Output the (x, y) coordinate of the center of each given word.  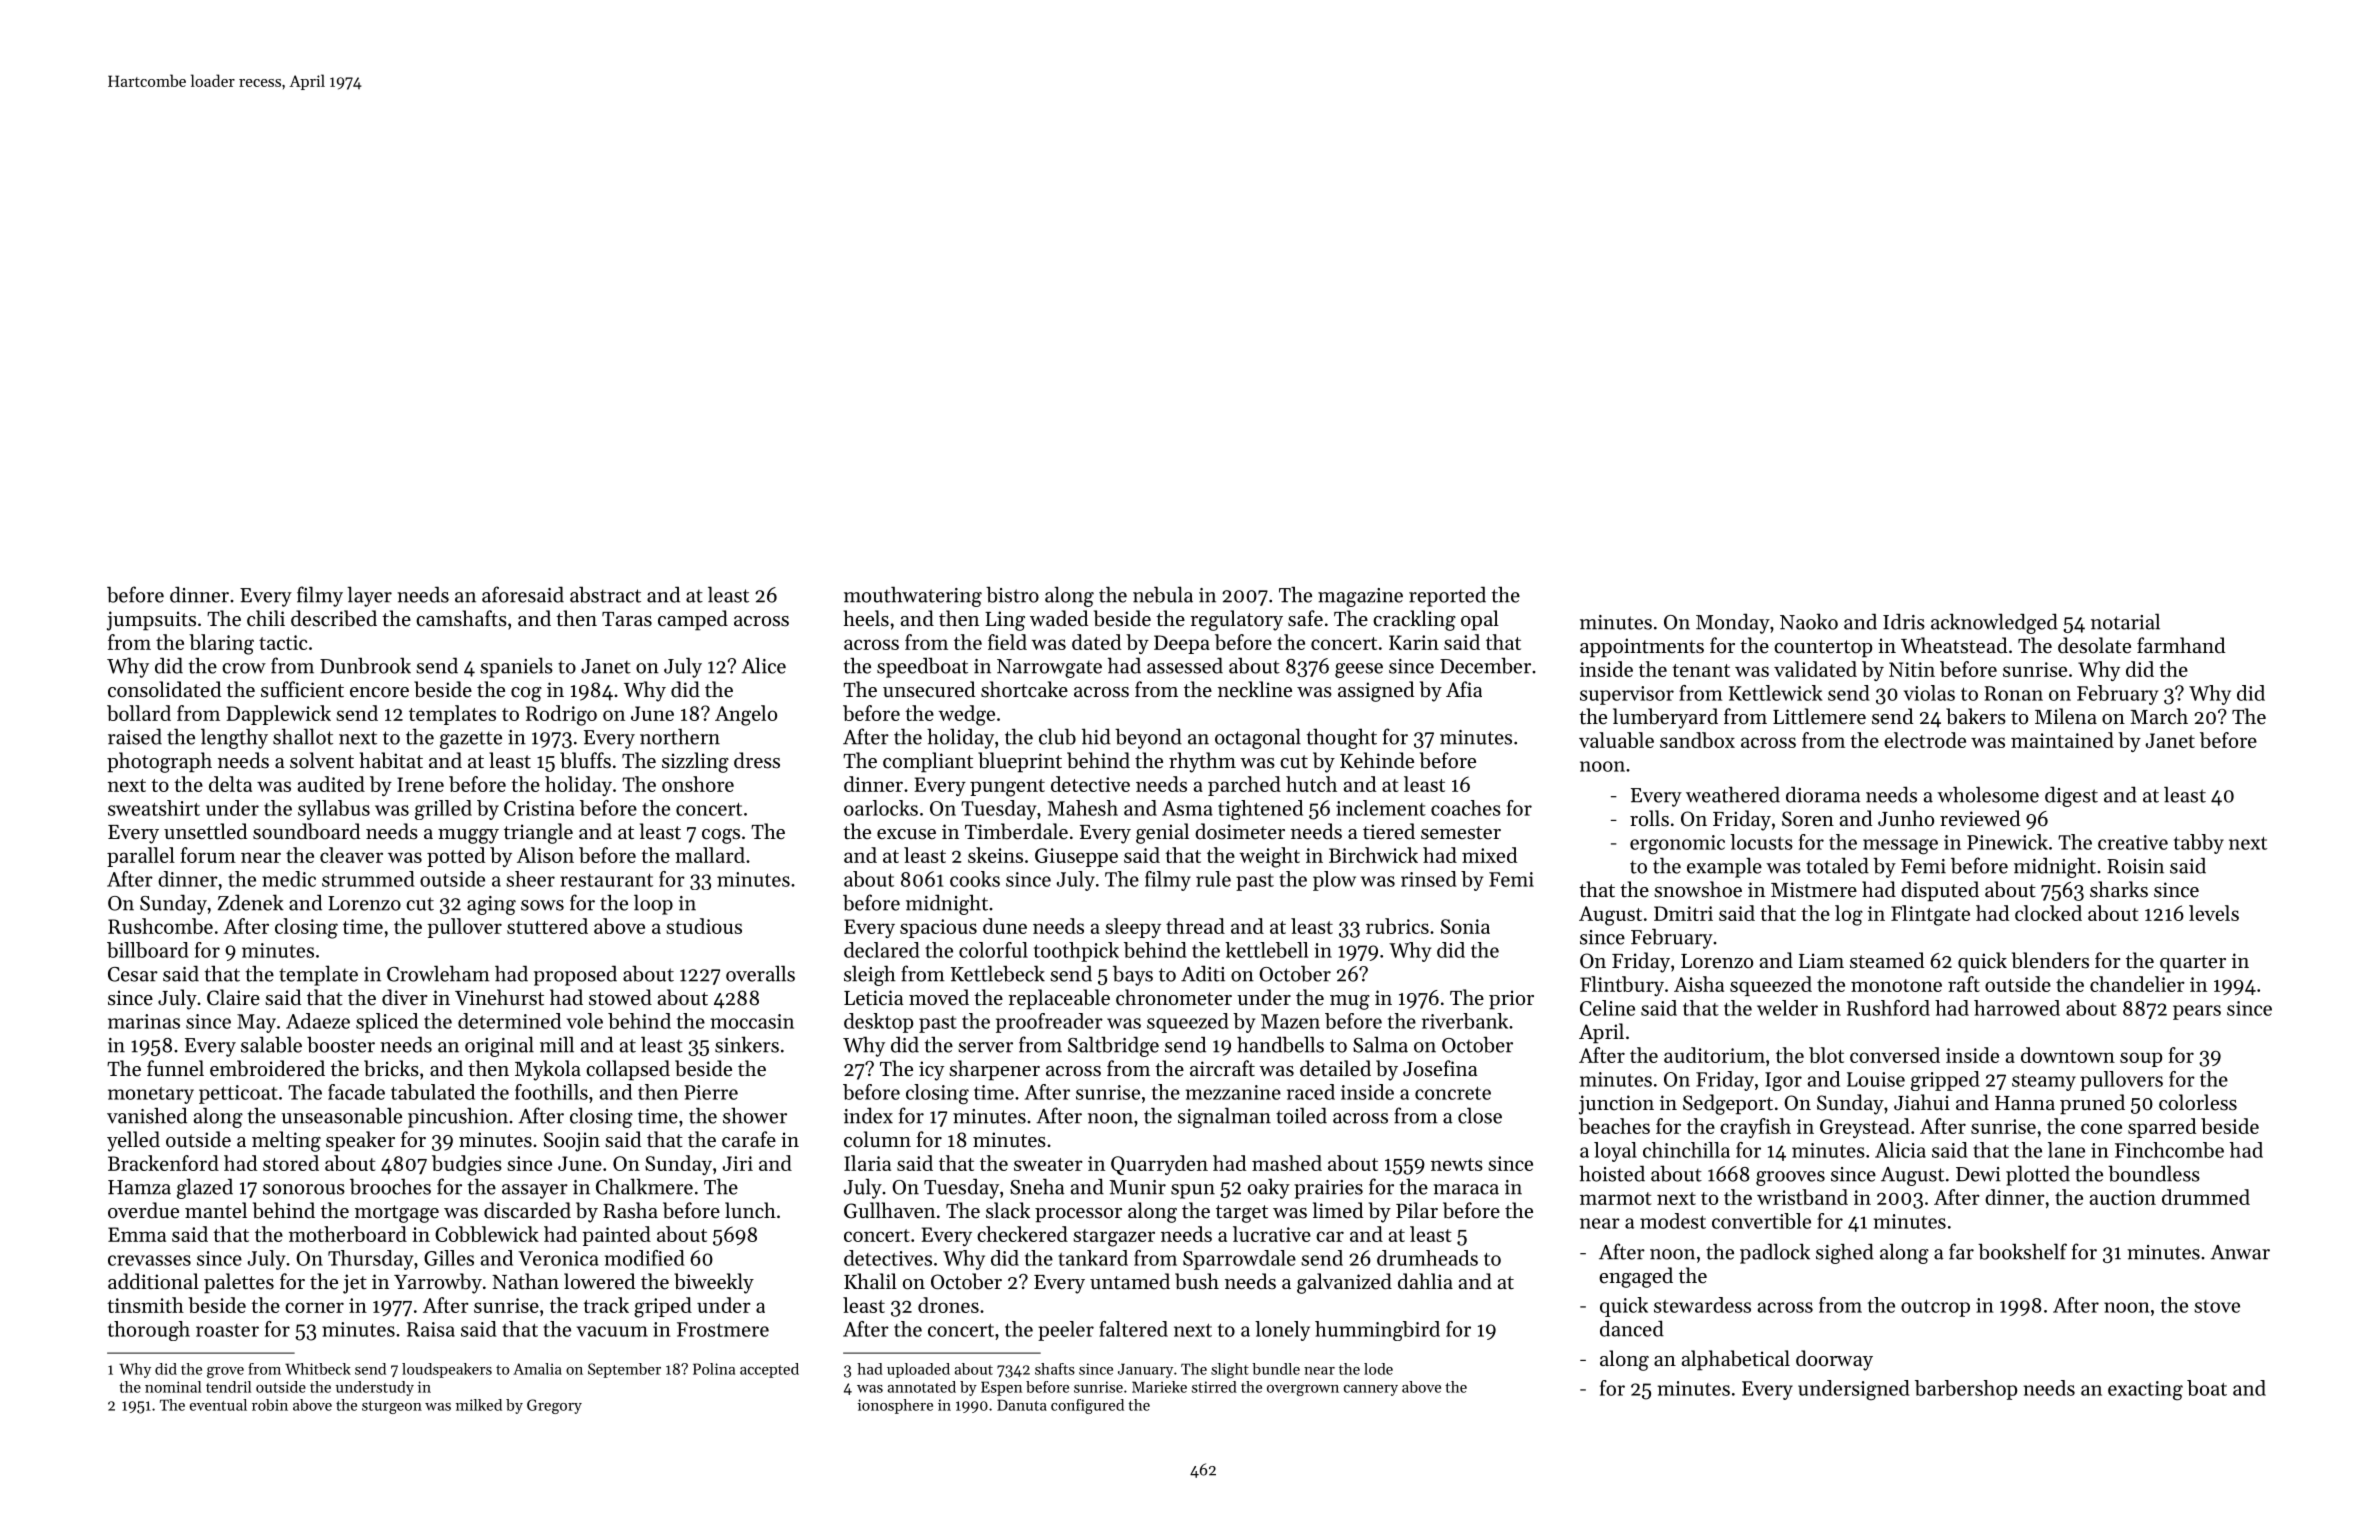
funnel (175, 1068)
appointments (1642, 648)
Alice (763, 665)
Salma (1380, 1044)
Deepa (1182, 644)
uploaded (918, 1370)
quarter (2193, 964)
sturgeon (392, 1407)
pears (2197, 1012)
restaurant (606, 880)
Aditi (1203, 973)
